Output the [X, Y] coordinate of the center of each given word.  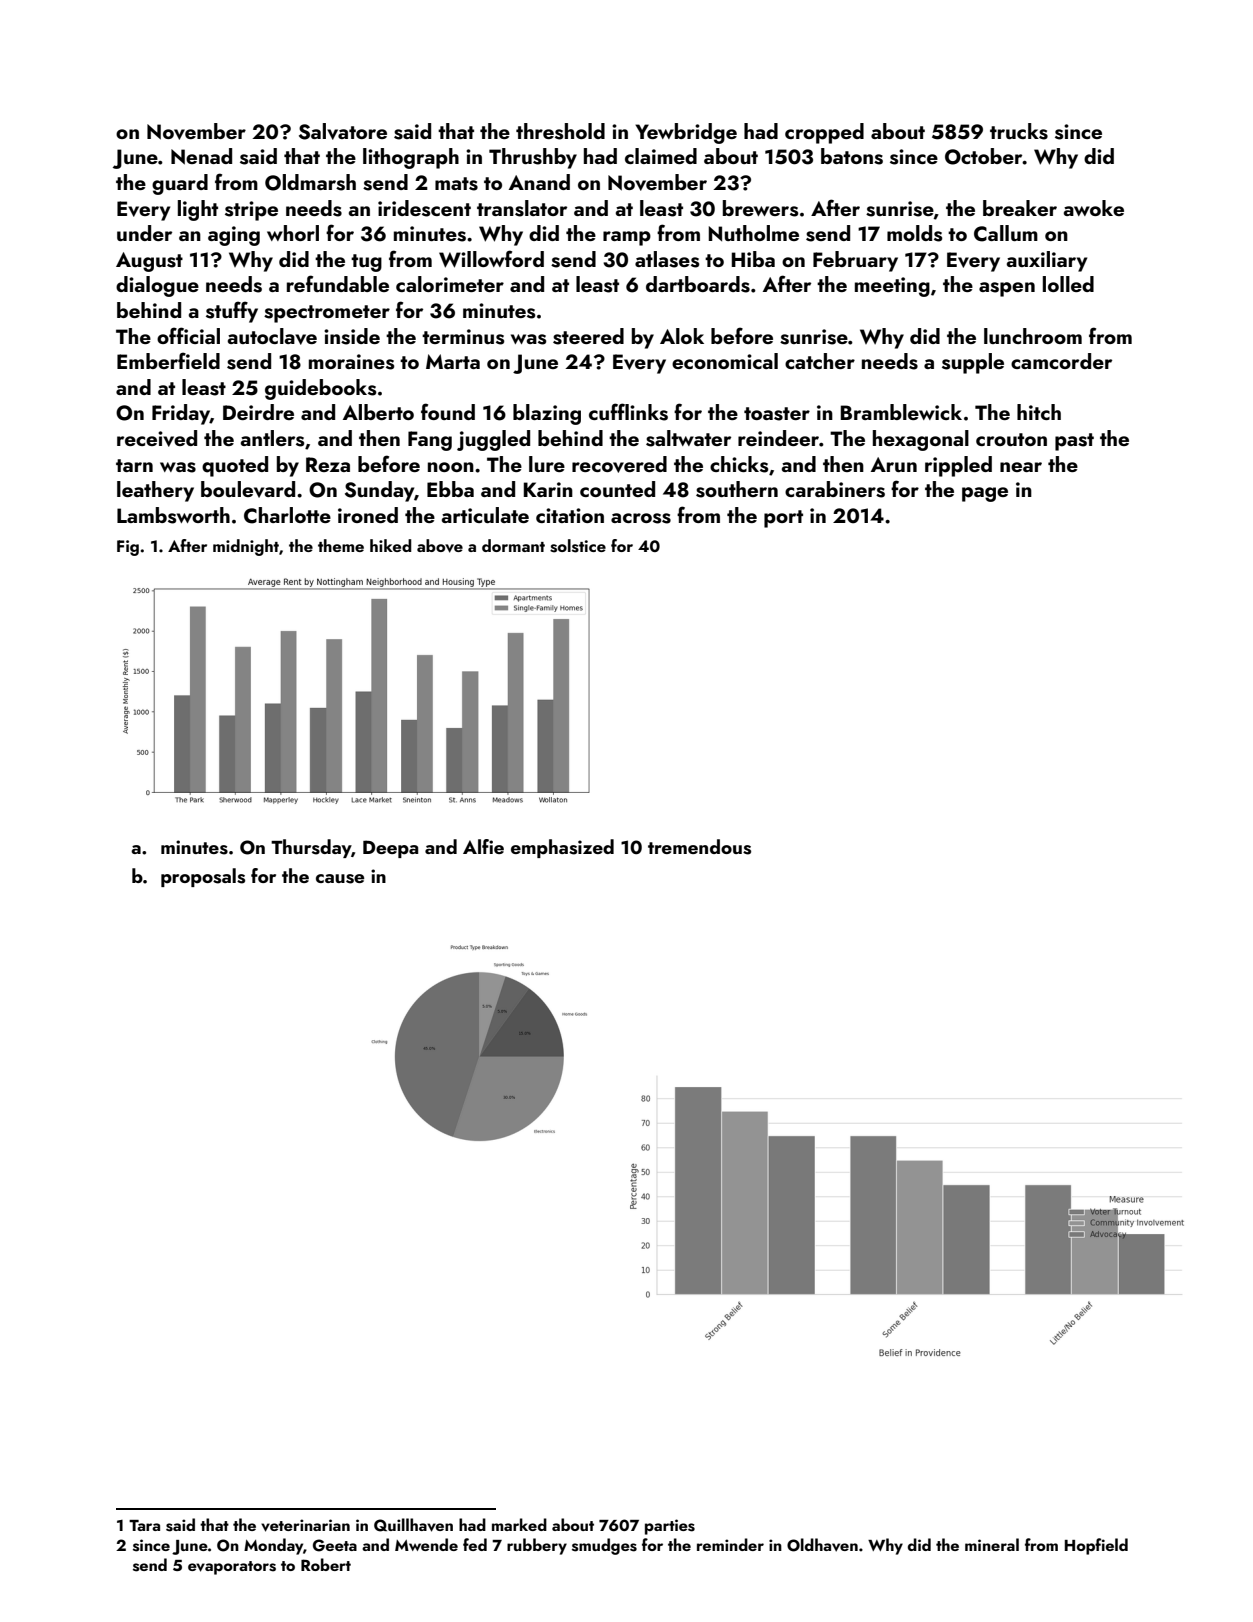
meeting [892, 287]
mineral [992, 1544]
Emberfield [168, 360]
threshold [560, 131]
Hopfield [1096, 1546]
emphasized [562, 848]
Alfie [483, 846]
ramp [627, 238]
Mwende [426, 1544]
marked [519, 1524]
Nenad [201, 156]
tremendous [699, 847]
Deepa [390, 849]
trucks [1019, 131]
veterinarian [305, 1525]
